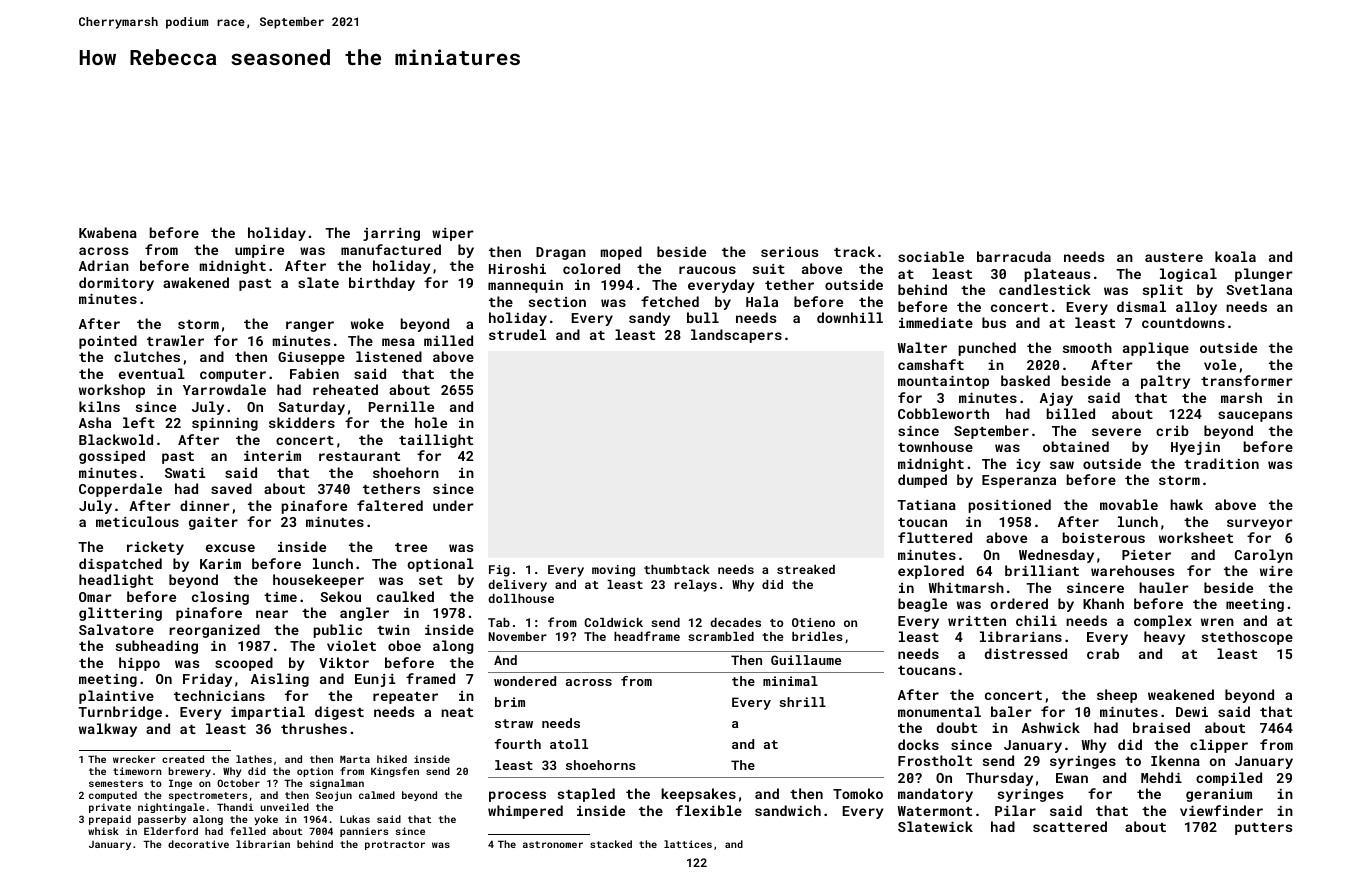 The width and height of the document is (1372, 887). What do you see at coordinates (613, 622) in the document?
I see `Coldwick` at bounding box center [613, 622].
